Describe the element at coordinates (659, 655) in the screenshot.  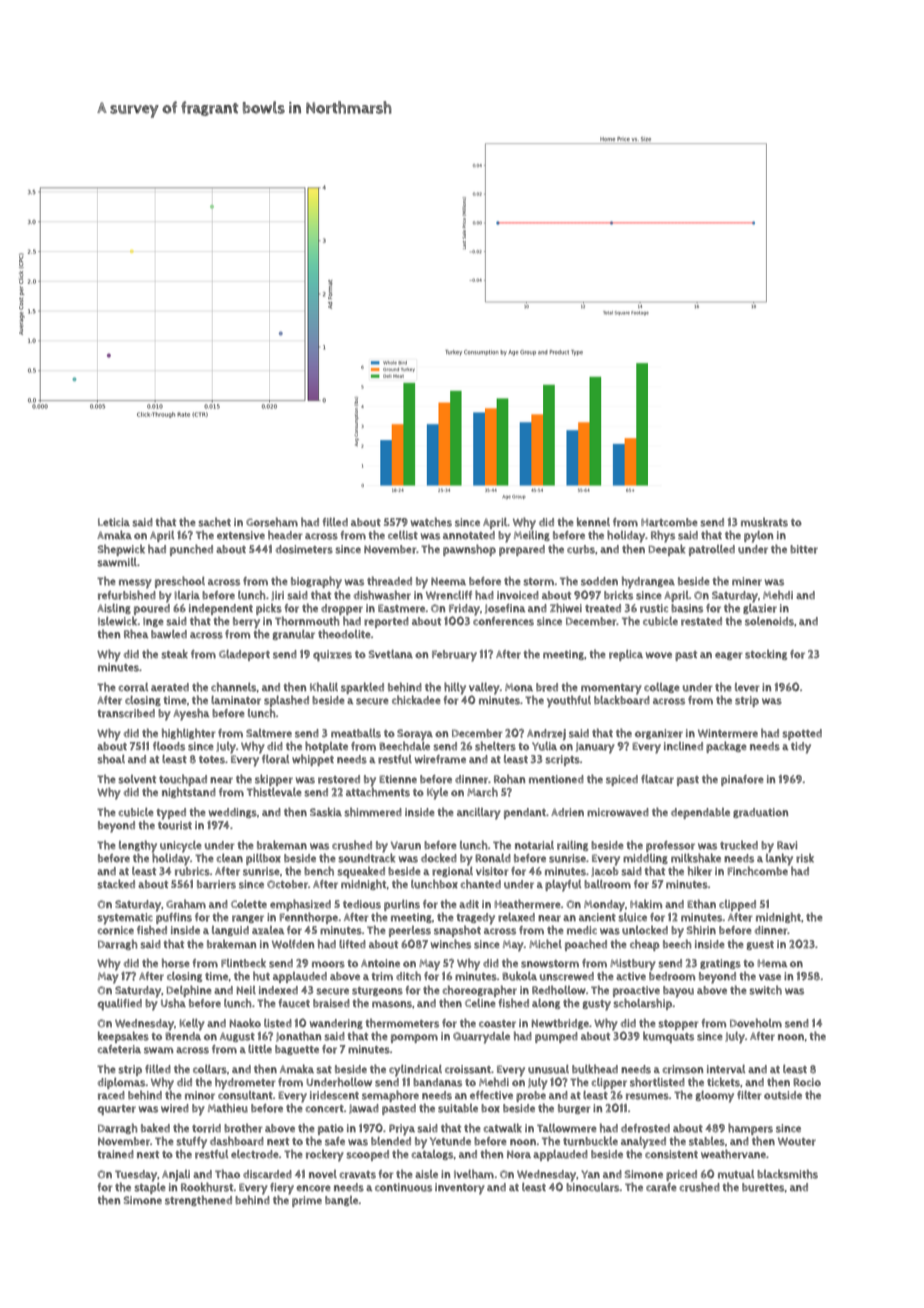
I see `wove` at that location.
